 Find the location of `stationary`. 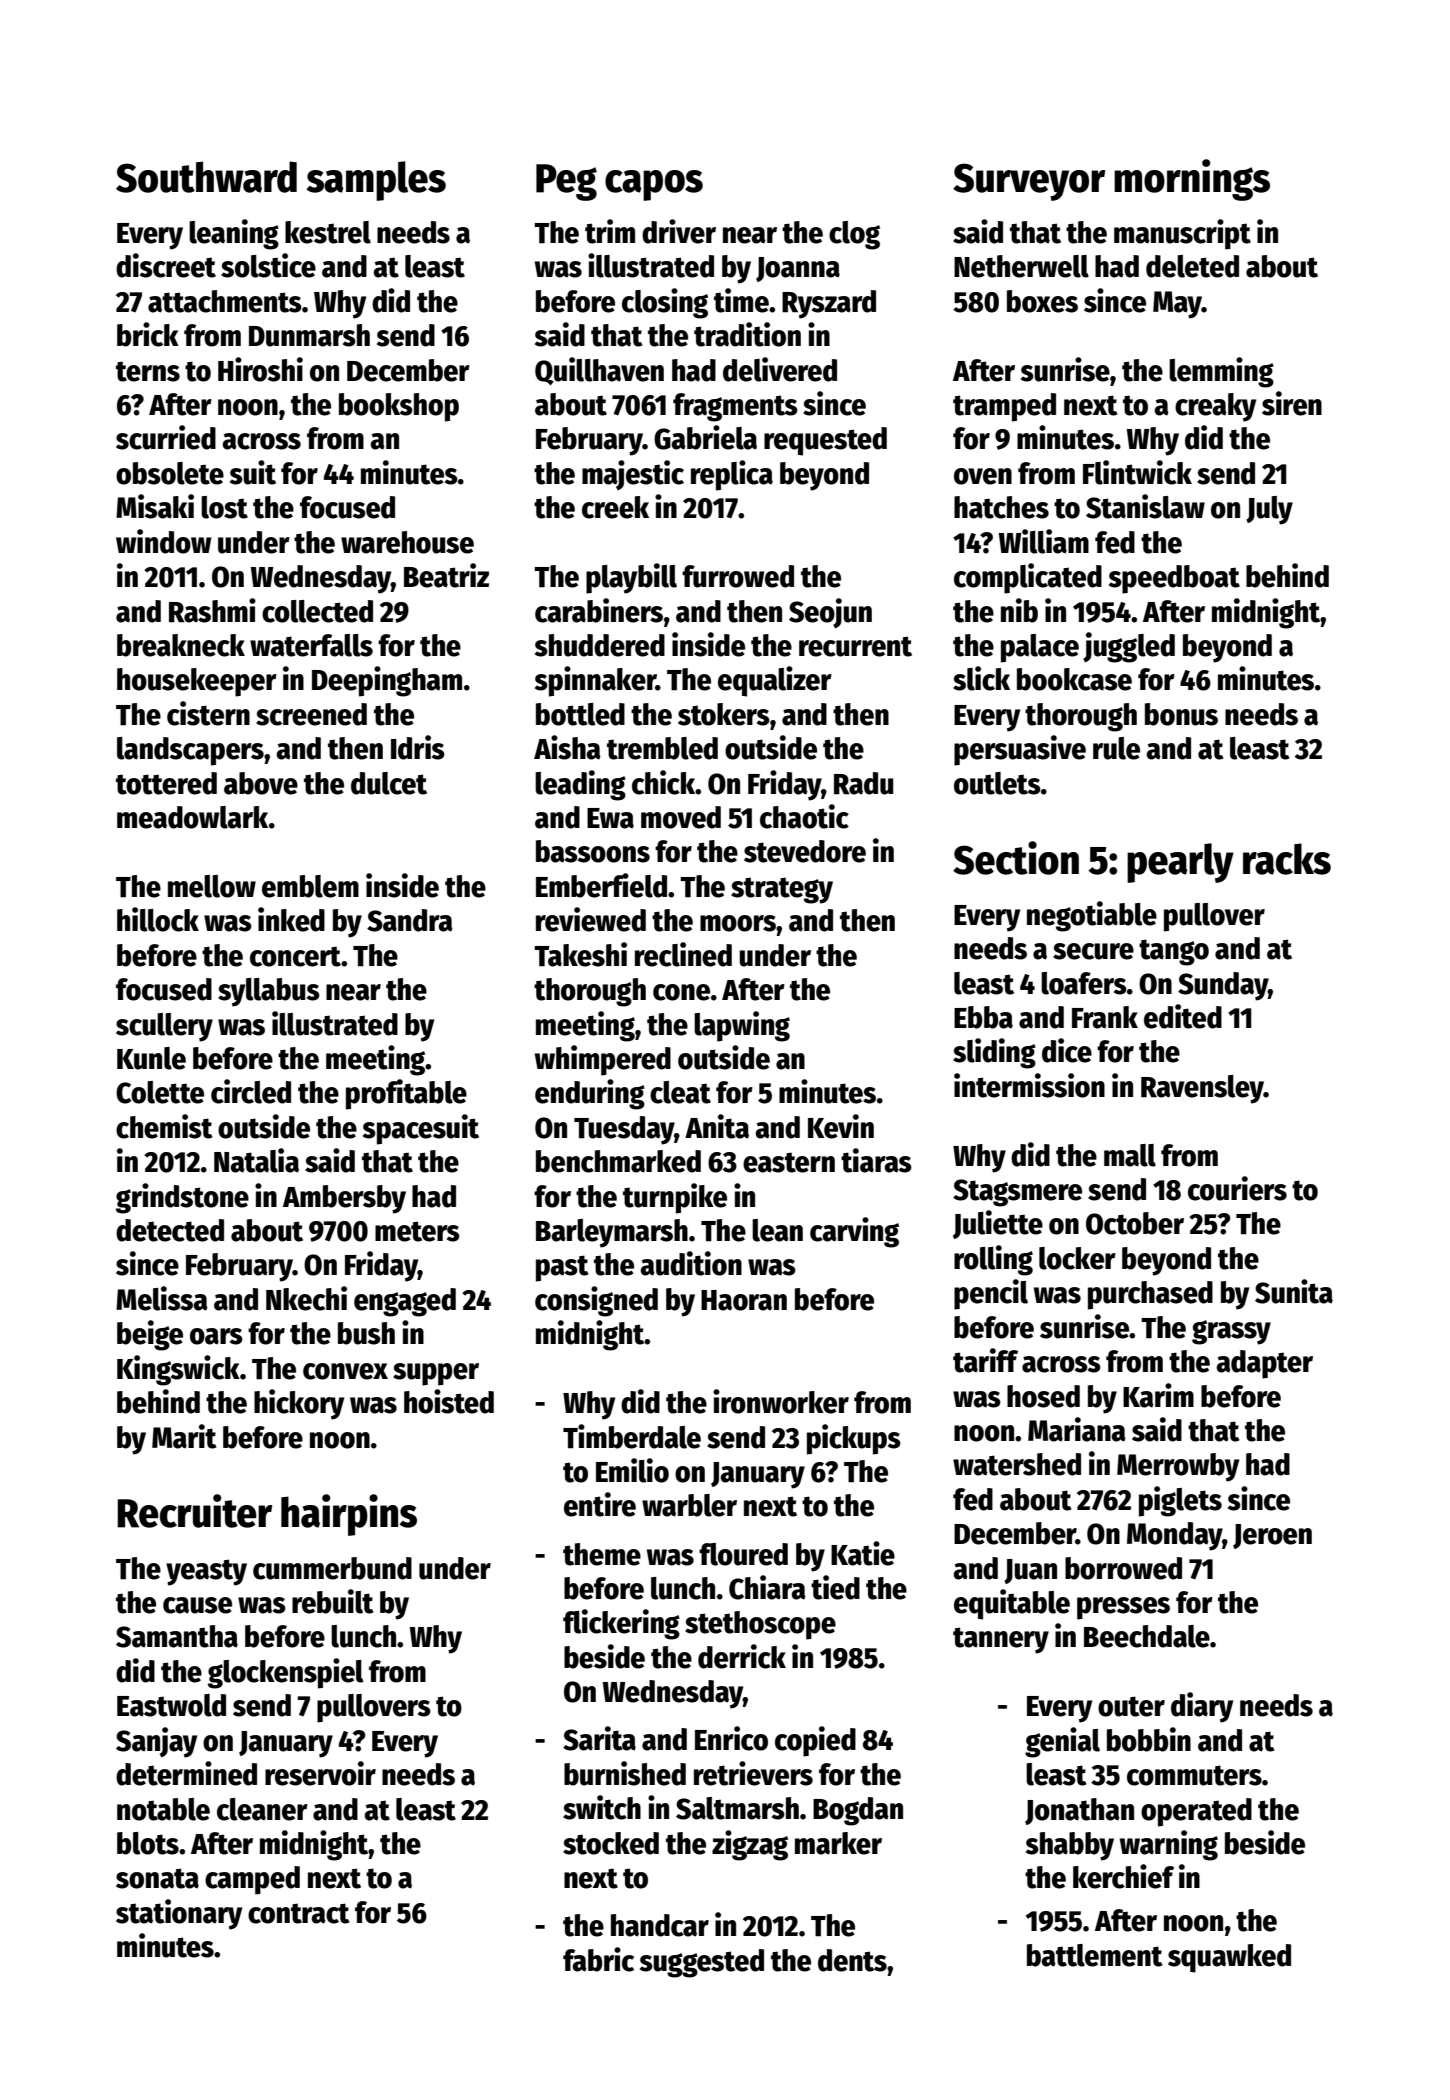

stationary is located at coordinates (179, 1914).
